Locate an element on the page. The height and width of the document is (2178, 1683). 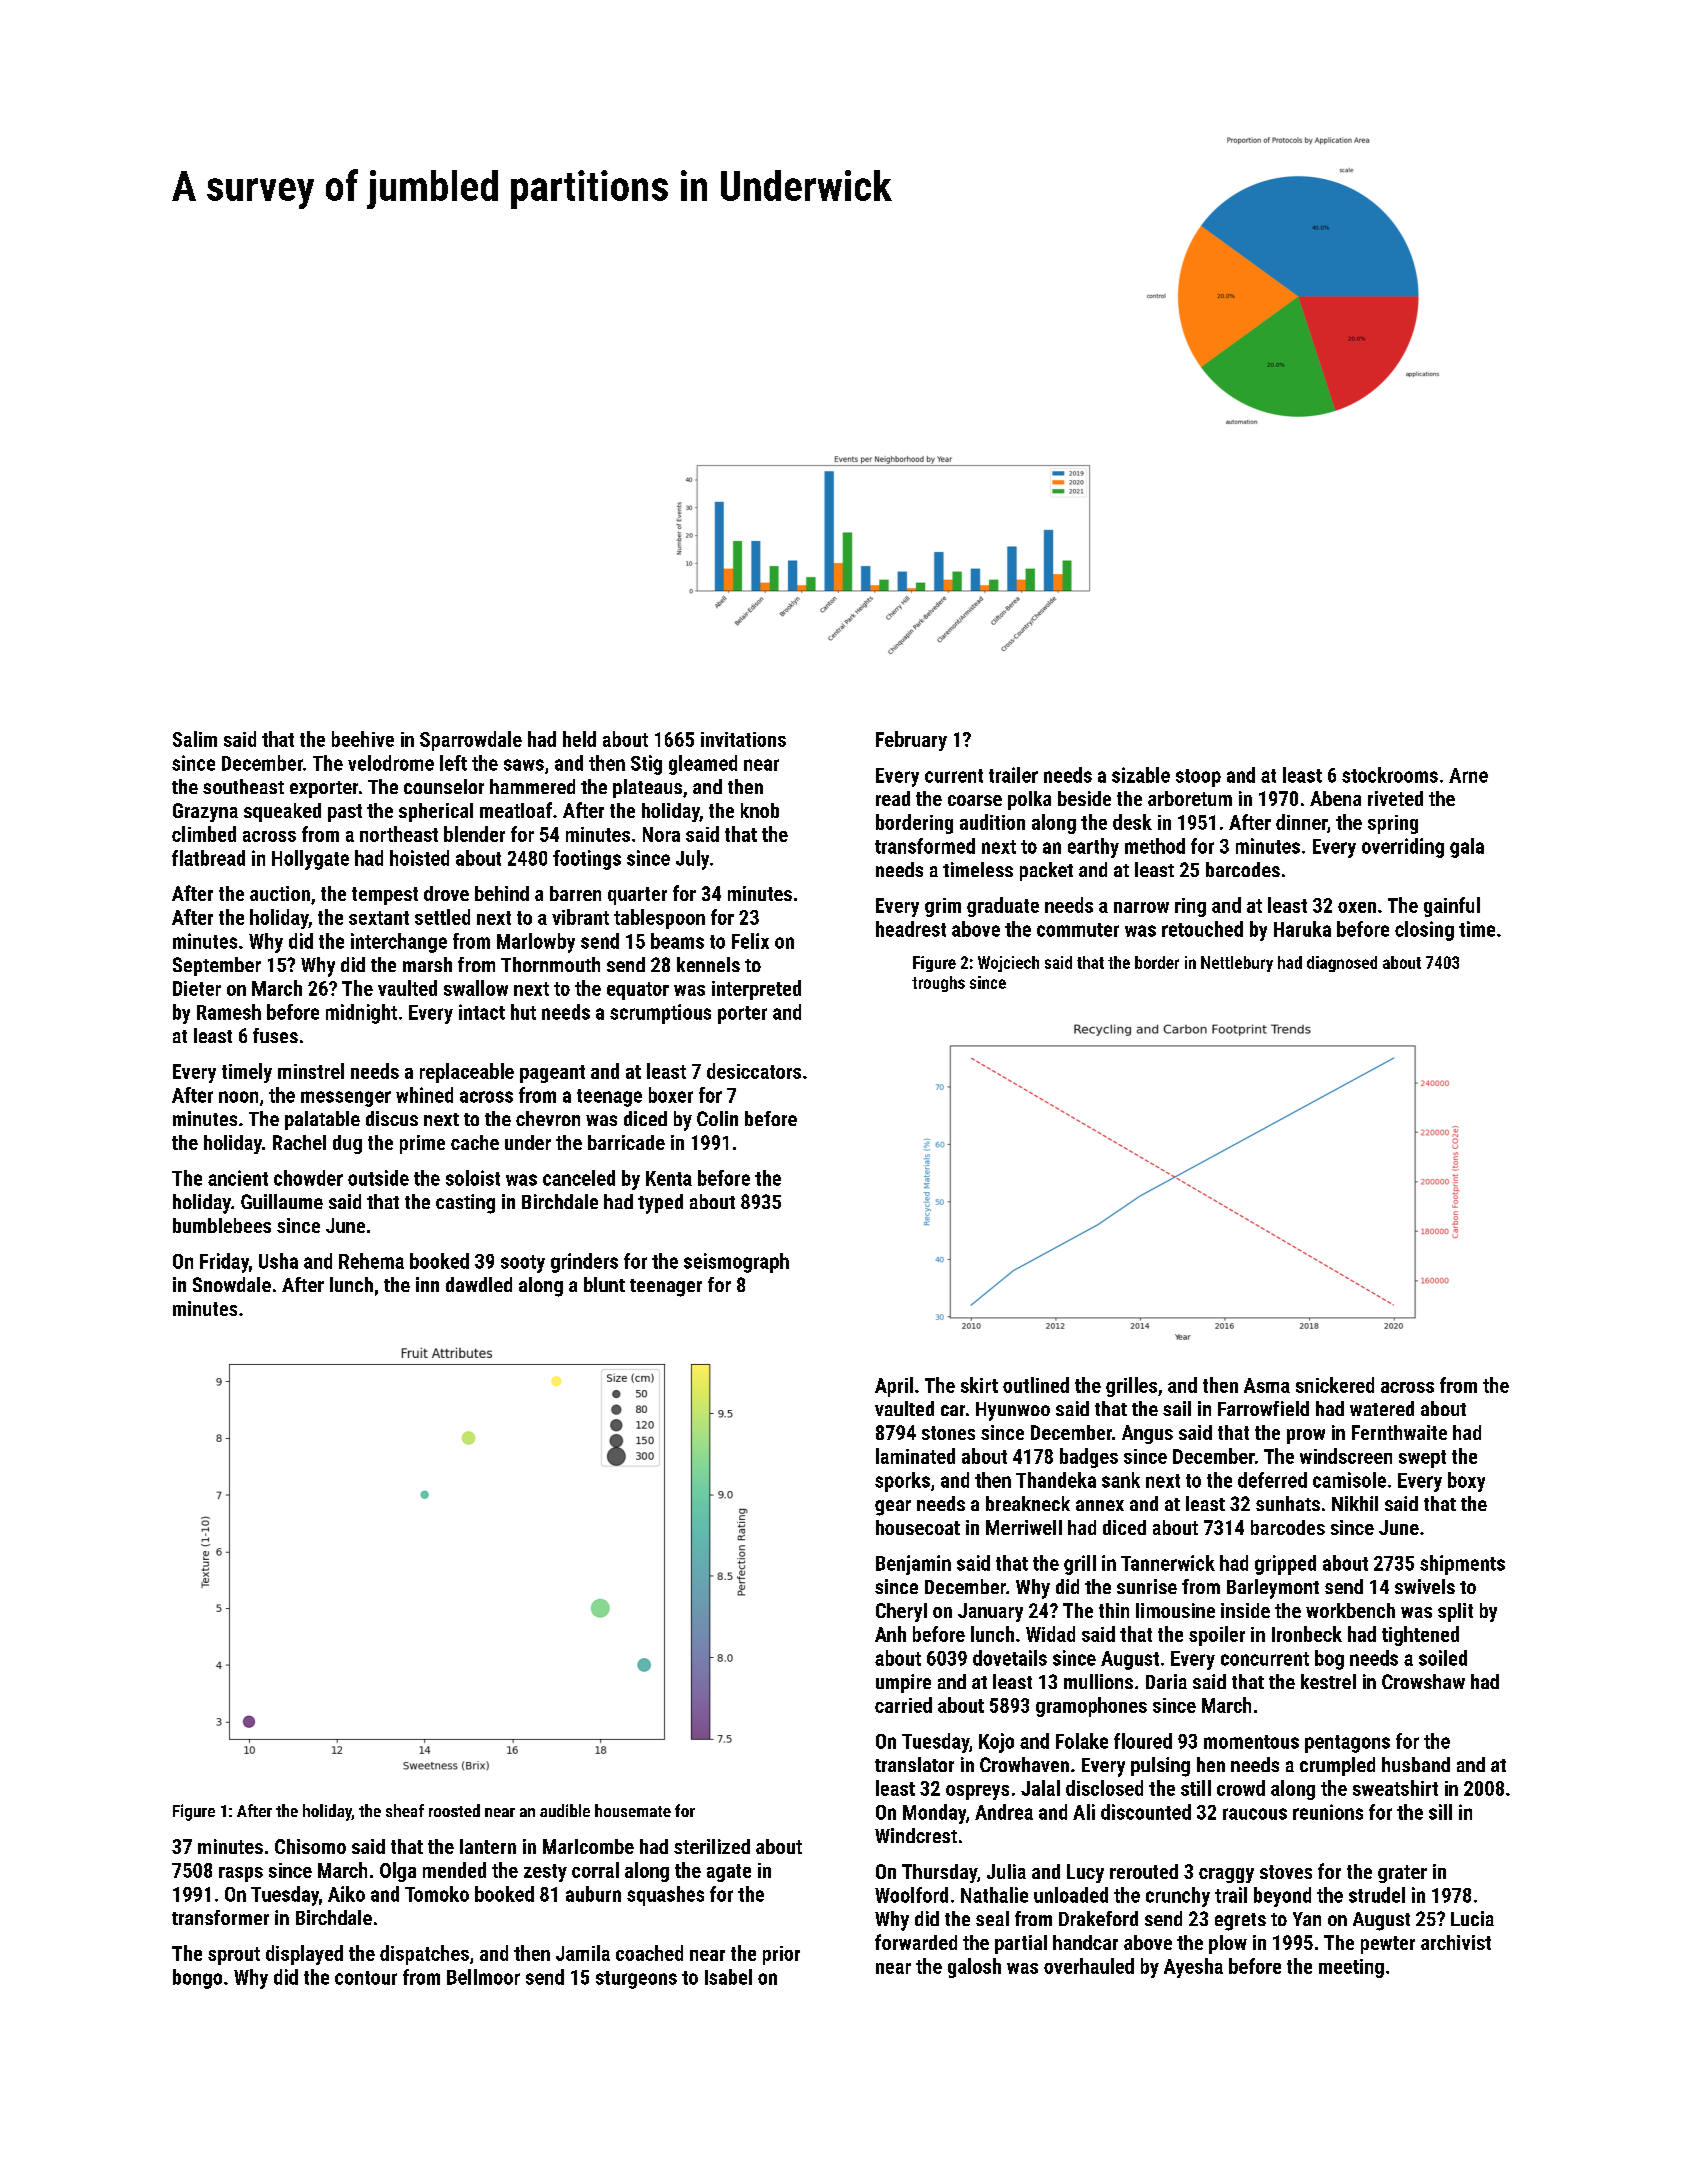
translator is located at coordinates (914, 1764).
